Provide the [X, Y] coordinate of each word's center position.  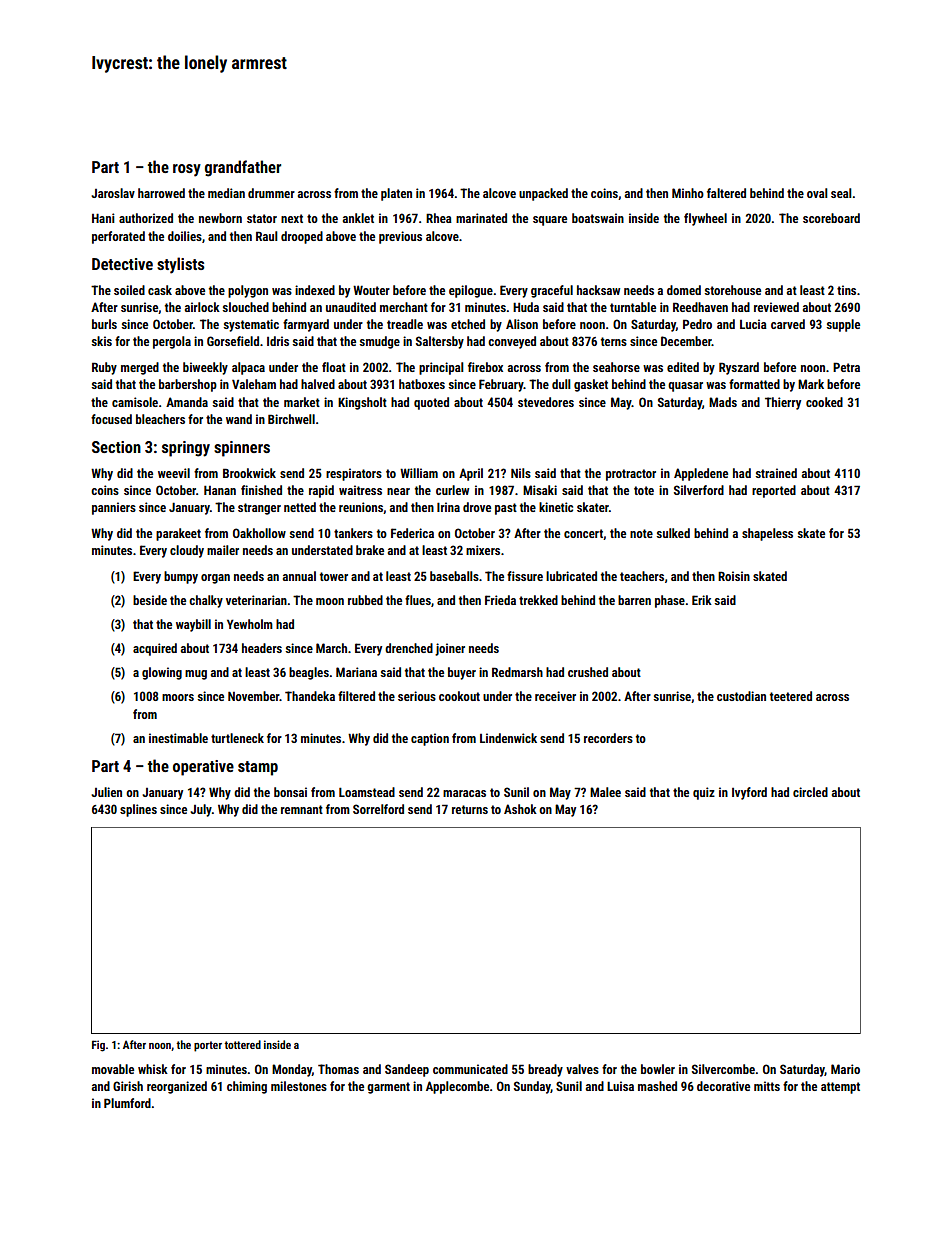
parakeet [178, 534]
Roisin [734, 576]
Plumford [127, 1103]
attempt [840, 1088]
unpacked [543, 194]
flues [418, 600]
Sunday [532, 1087]
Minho [688, 193]
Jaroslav [113, 193]
